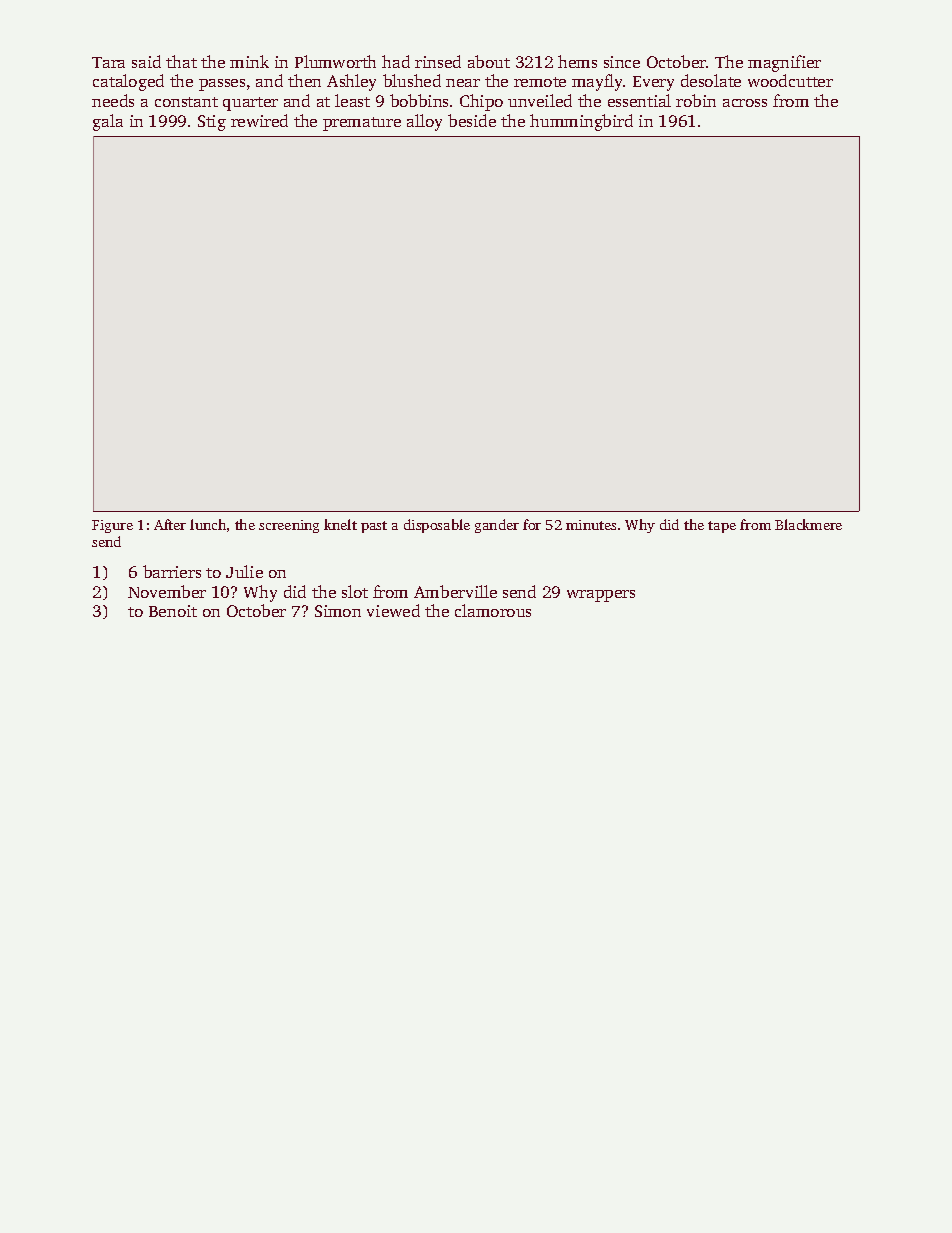  What do you see at coordinates (259, 120) in the page?
I see `rewired` at bounding box center [259, 120].
